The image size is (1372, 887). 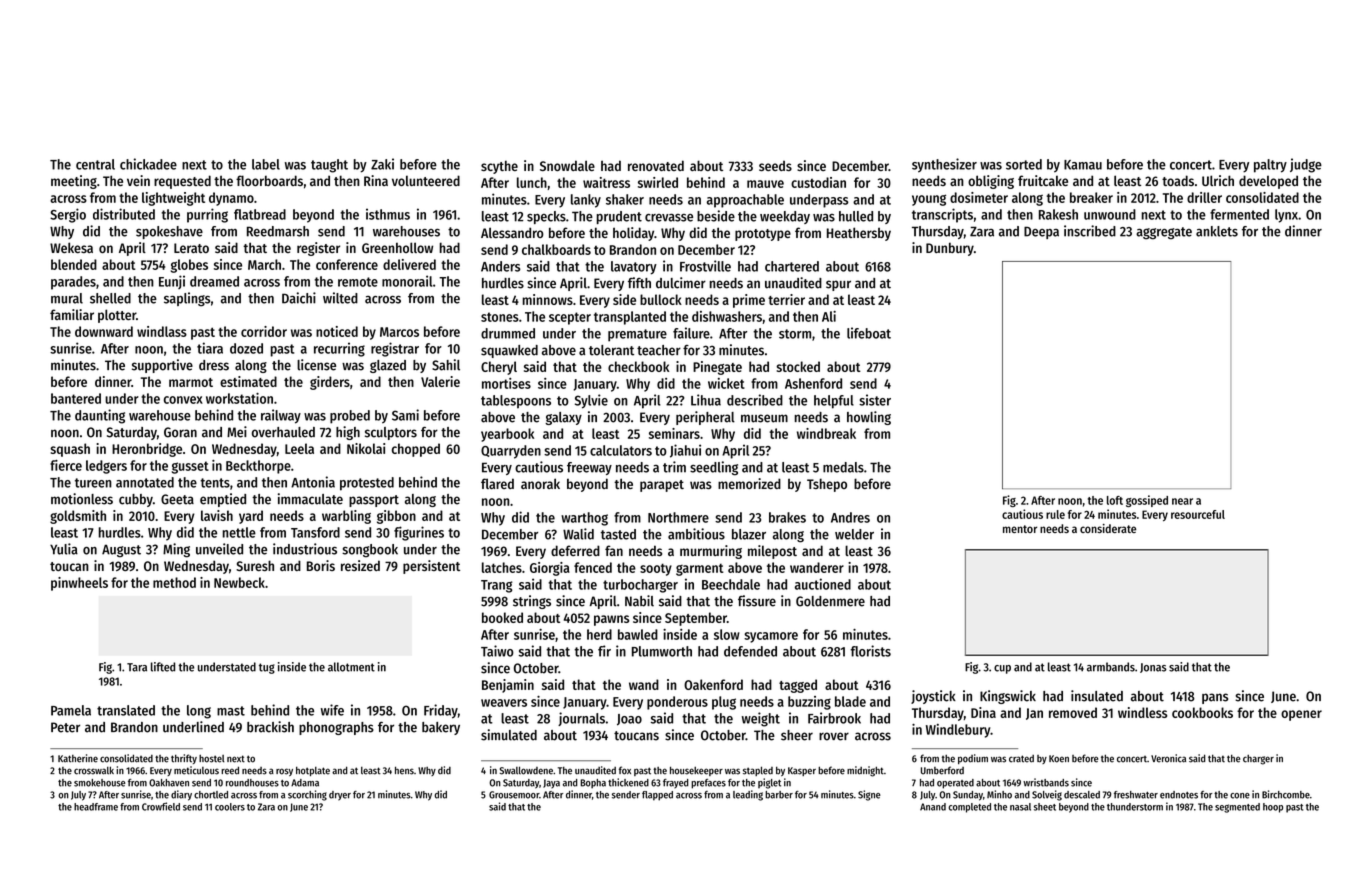 I want to click on Anand, so click(x=933, y=807).
